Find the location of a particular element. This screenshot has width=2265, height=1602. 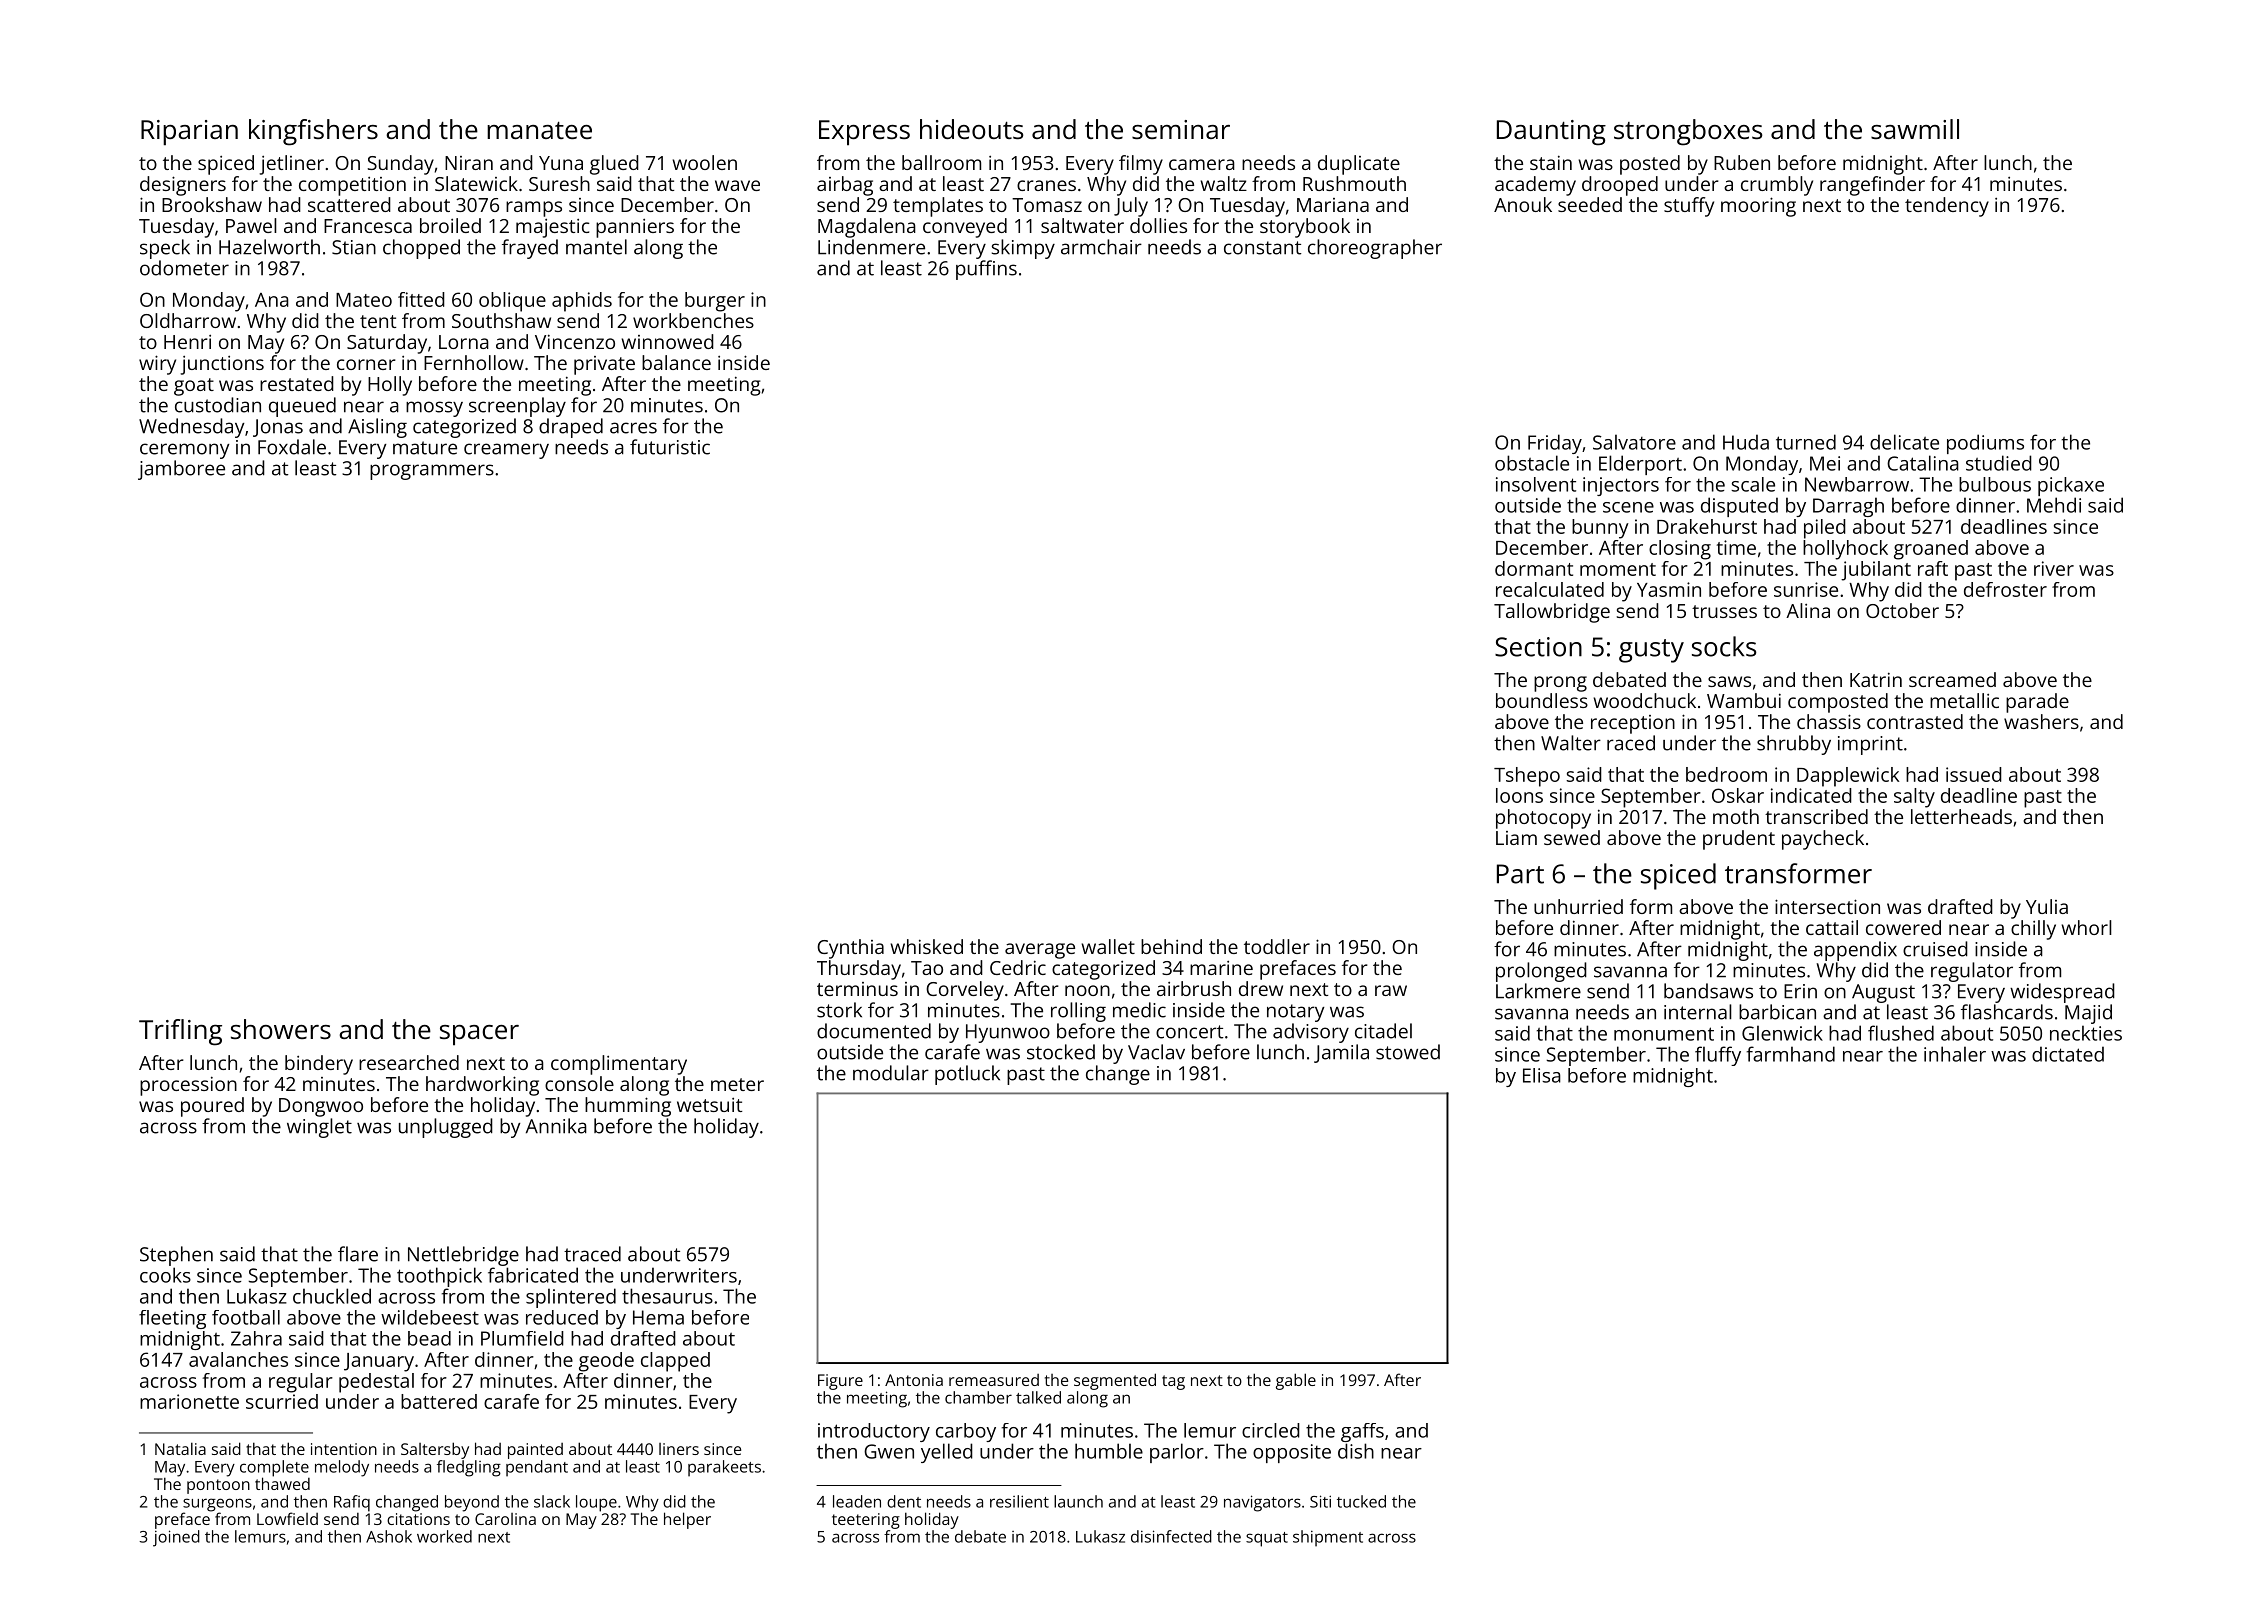

Ruben is located at coordinates (1742, 162).
